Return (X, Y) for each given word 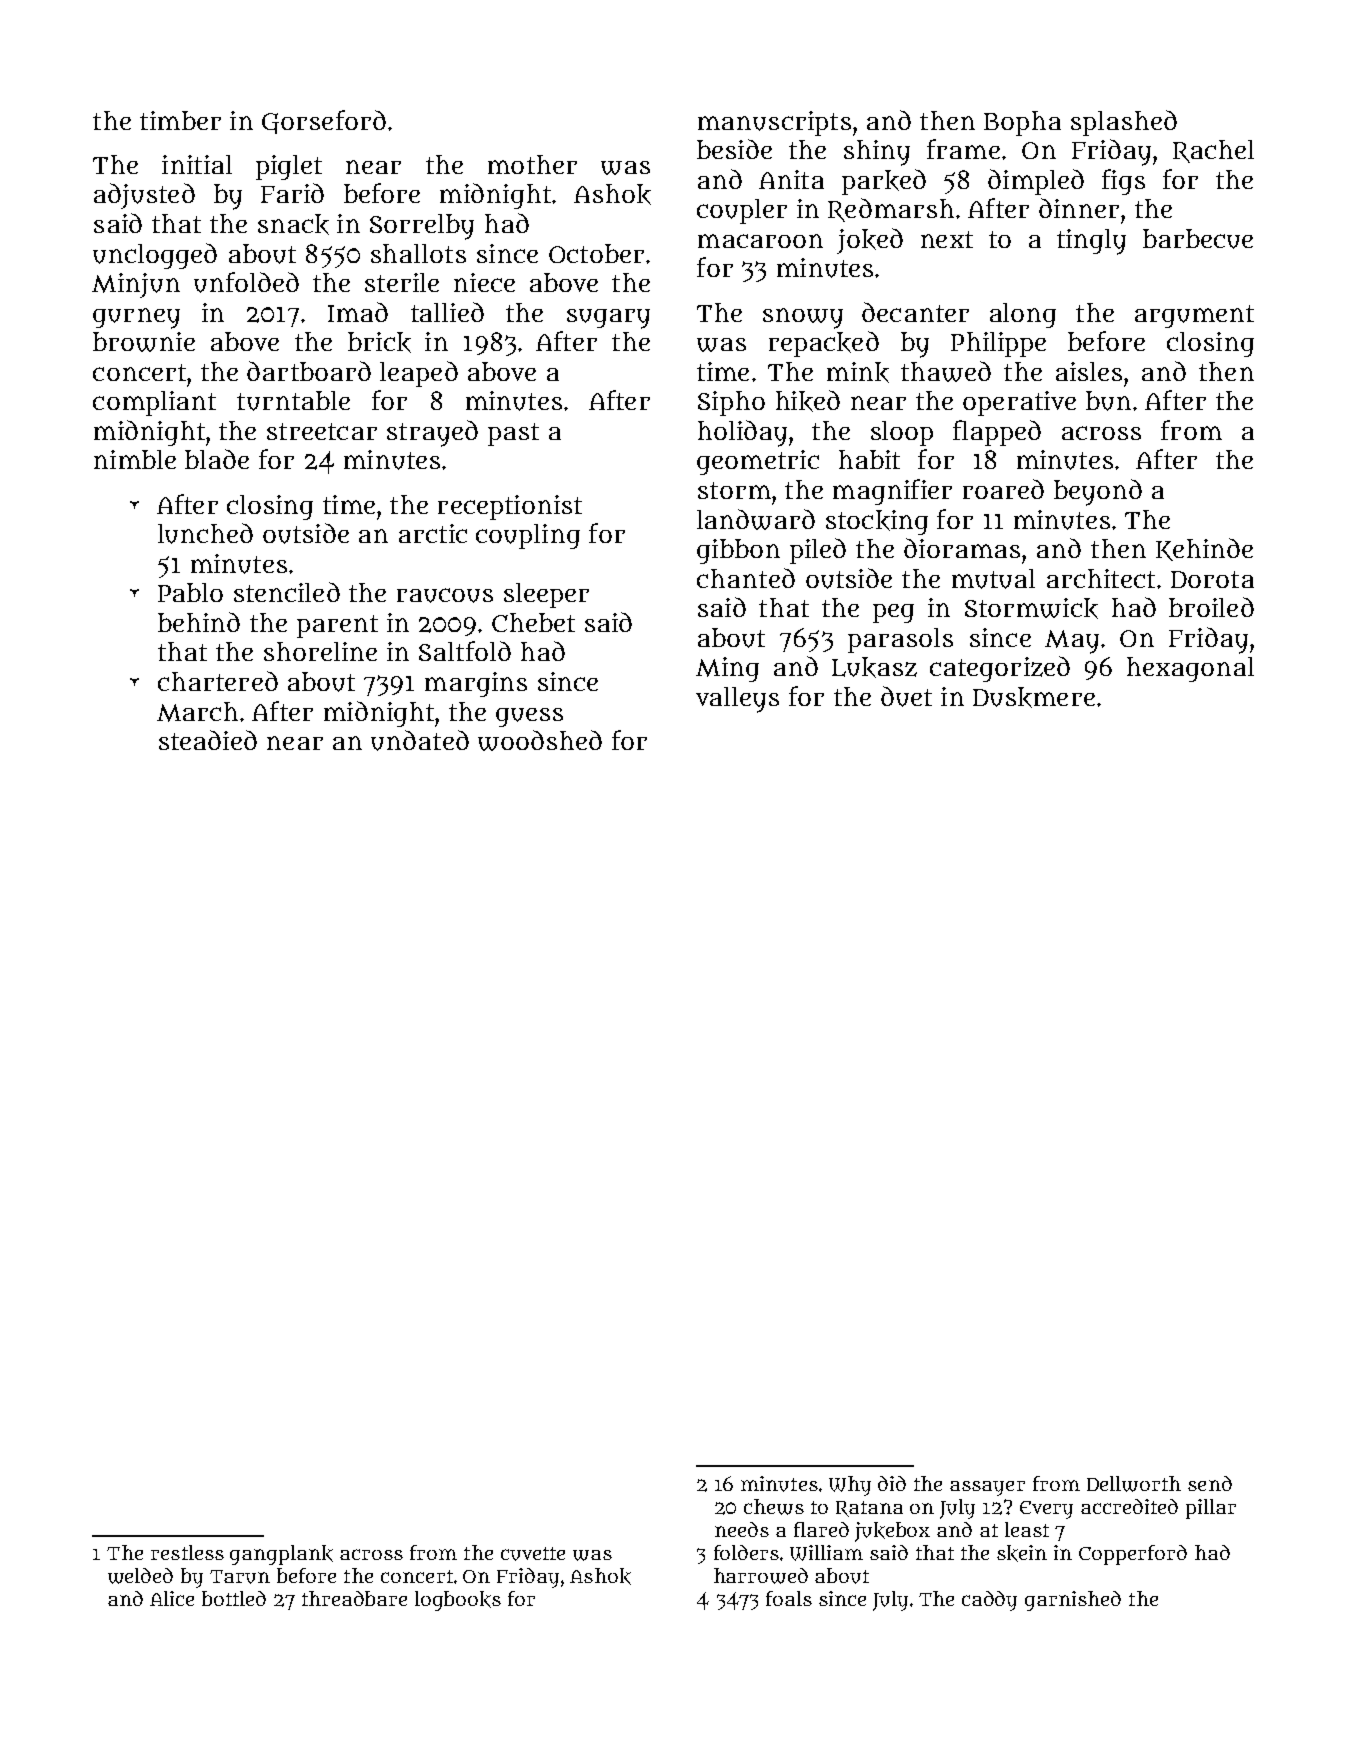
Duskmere (1034, 697)
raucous (445, 595)
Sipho (731, 403)
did (892, 1483)
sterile (402, 282)
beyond (1098, 492)
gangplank (281, 1555)
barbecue (1198, 239)
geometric (758, 462)
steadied (208, 740)
